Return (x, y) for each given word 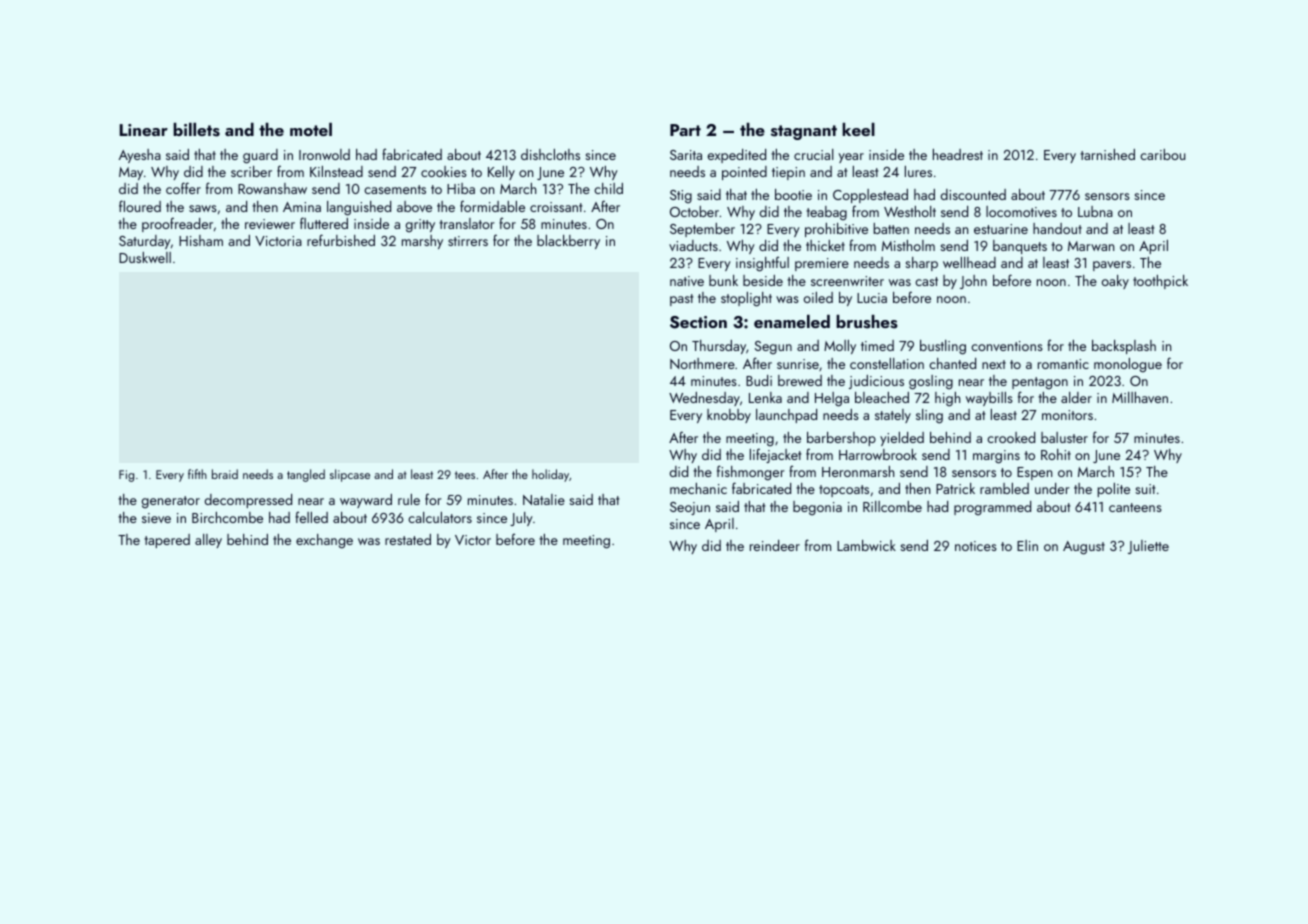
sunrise (798, 364)
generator (171, 502)
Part (685, 130)
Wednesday (704, 399)
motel (311, 129)
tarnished (1107, 154)
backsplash (1124, 347)
